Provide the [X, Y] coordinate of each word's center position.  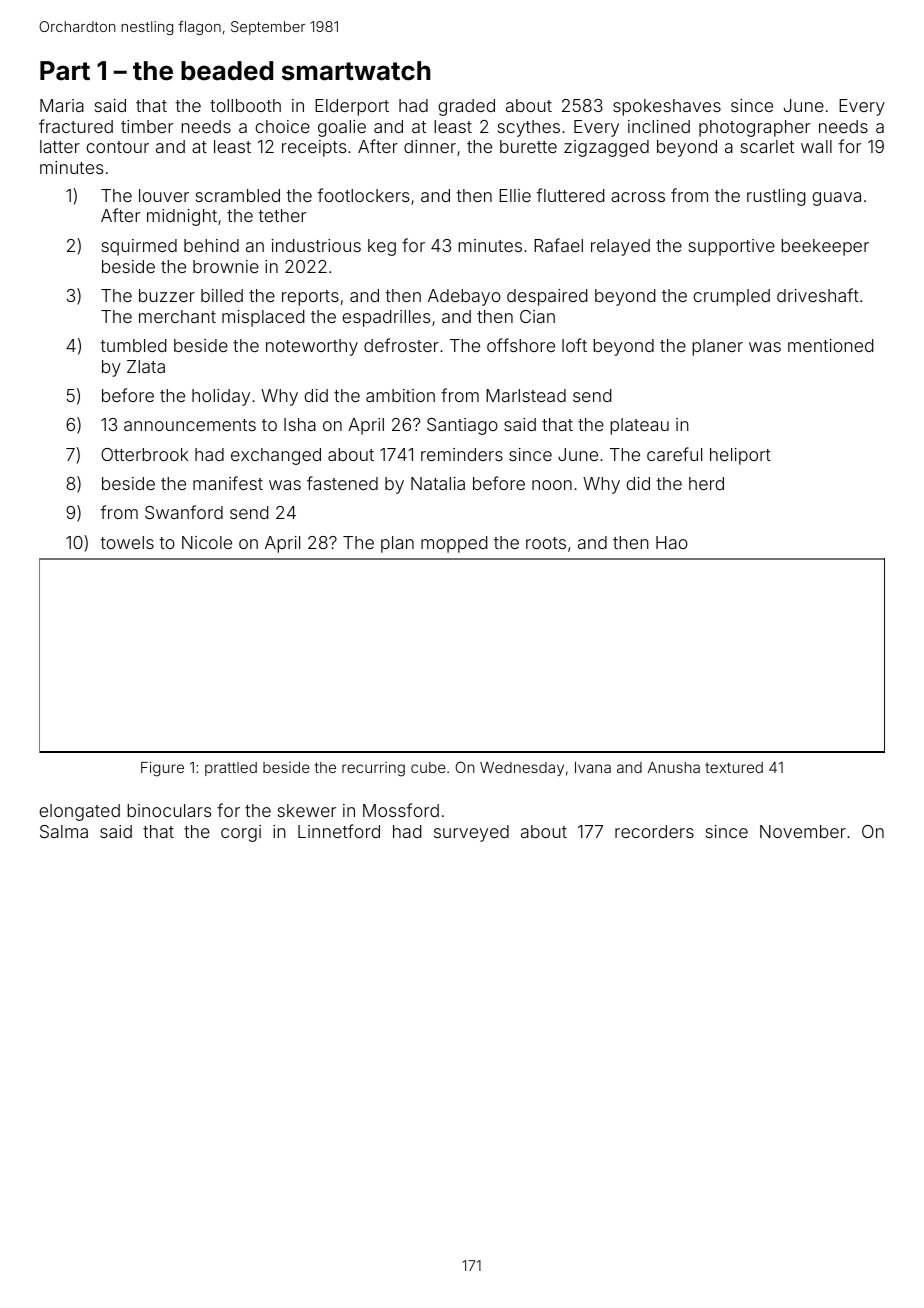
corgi [241, 833]
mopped [454, 544]
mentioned [831, 345]
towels [127, 542]
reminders [462, 454]
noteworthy [312, 347]
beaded [227, 71]
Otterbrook [144, 454]
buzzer [167, 295]
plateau [639, 426]
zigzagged [606, 148]
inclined [659, 126]
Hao [672, 542]
